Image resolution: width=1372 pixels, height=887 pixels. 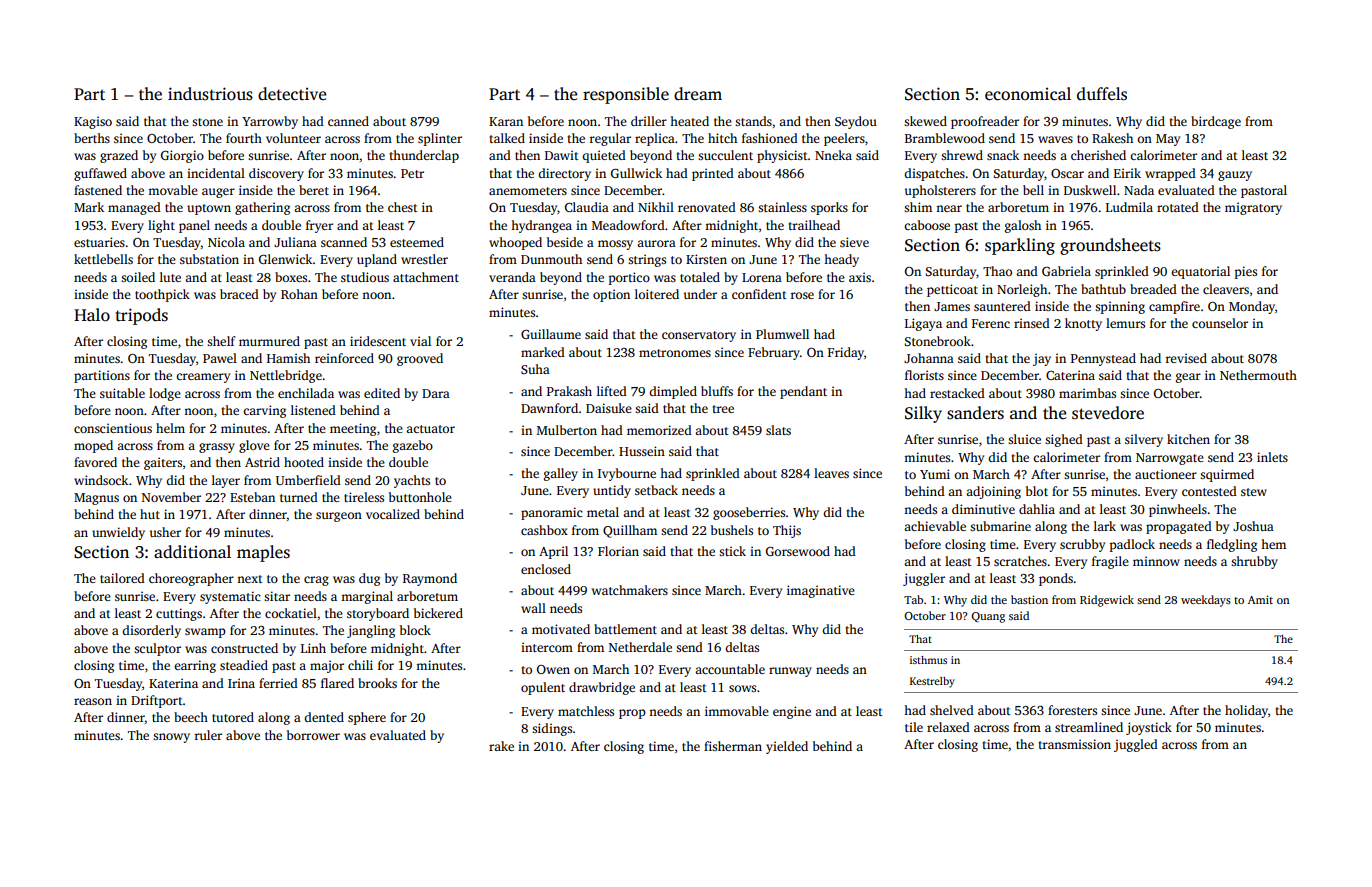 I want to click on Katerina, so click(x=173, y=683).
